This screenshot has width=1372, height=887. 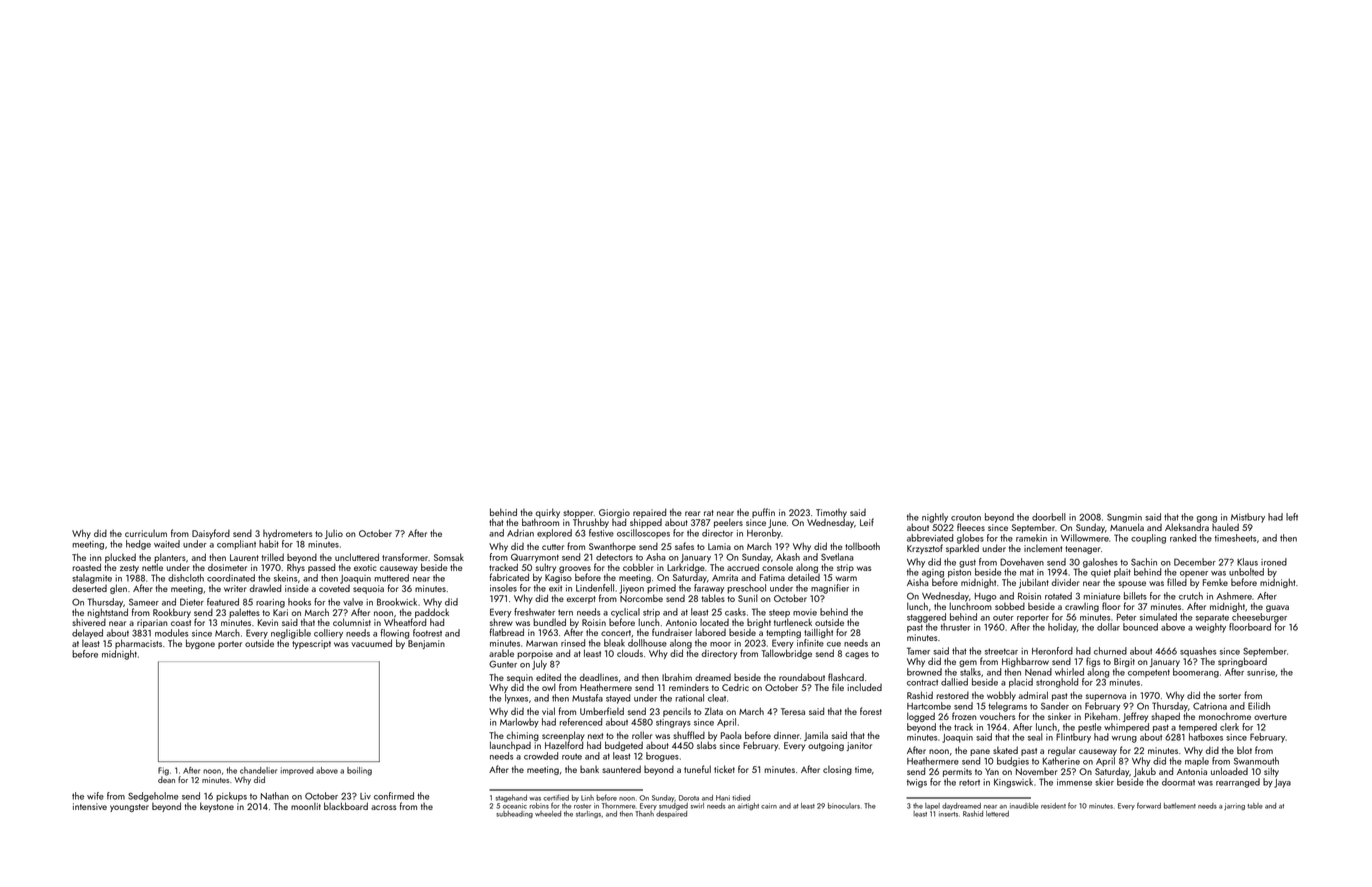 I want to click on rational, so click(x=689, y=698).
